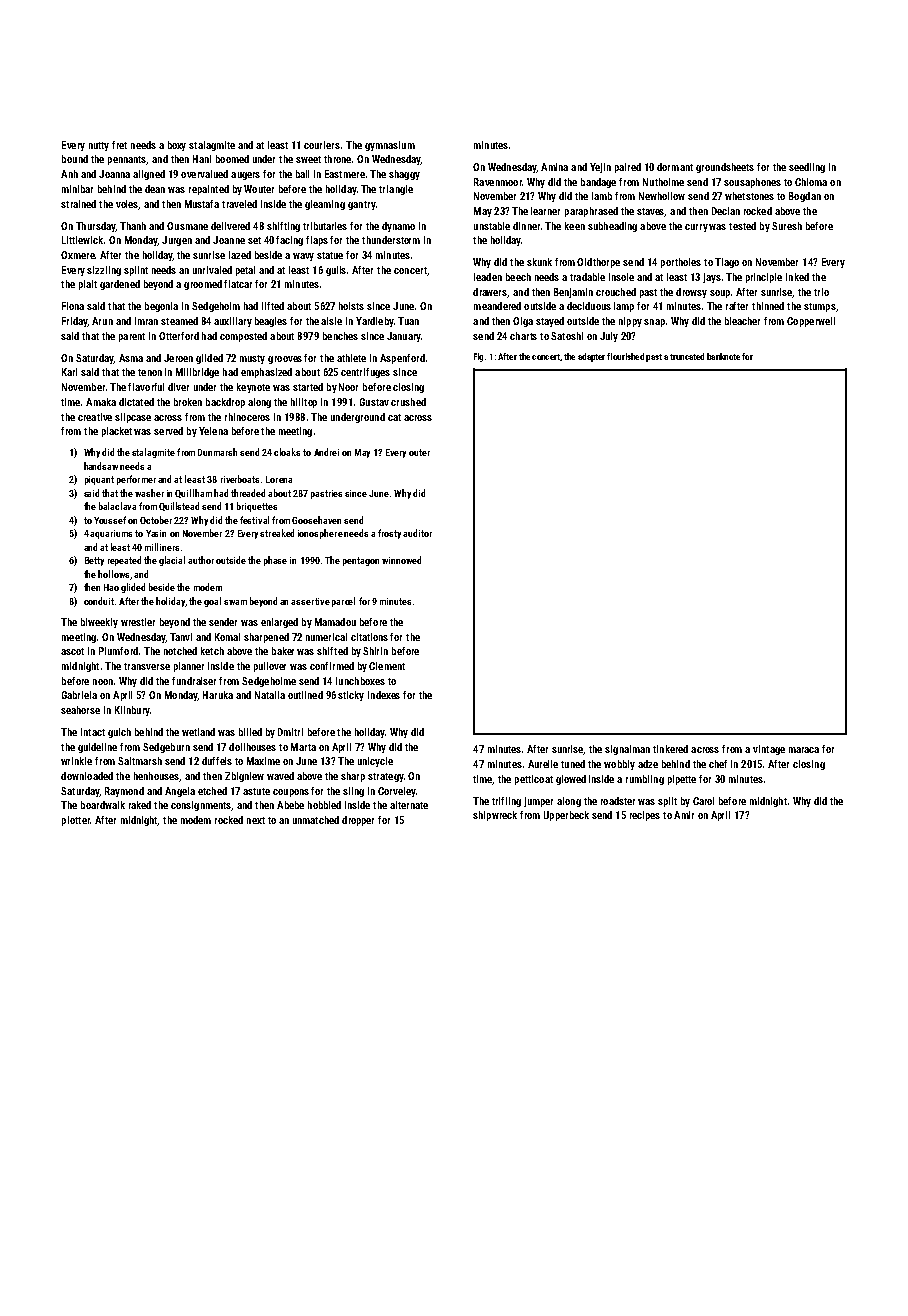 This screenshot has width=908, height=1316. Describe the element at coordinates (401, 560) in the screenshot. I see `winnowed` at that location.
